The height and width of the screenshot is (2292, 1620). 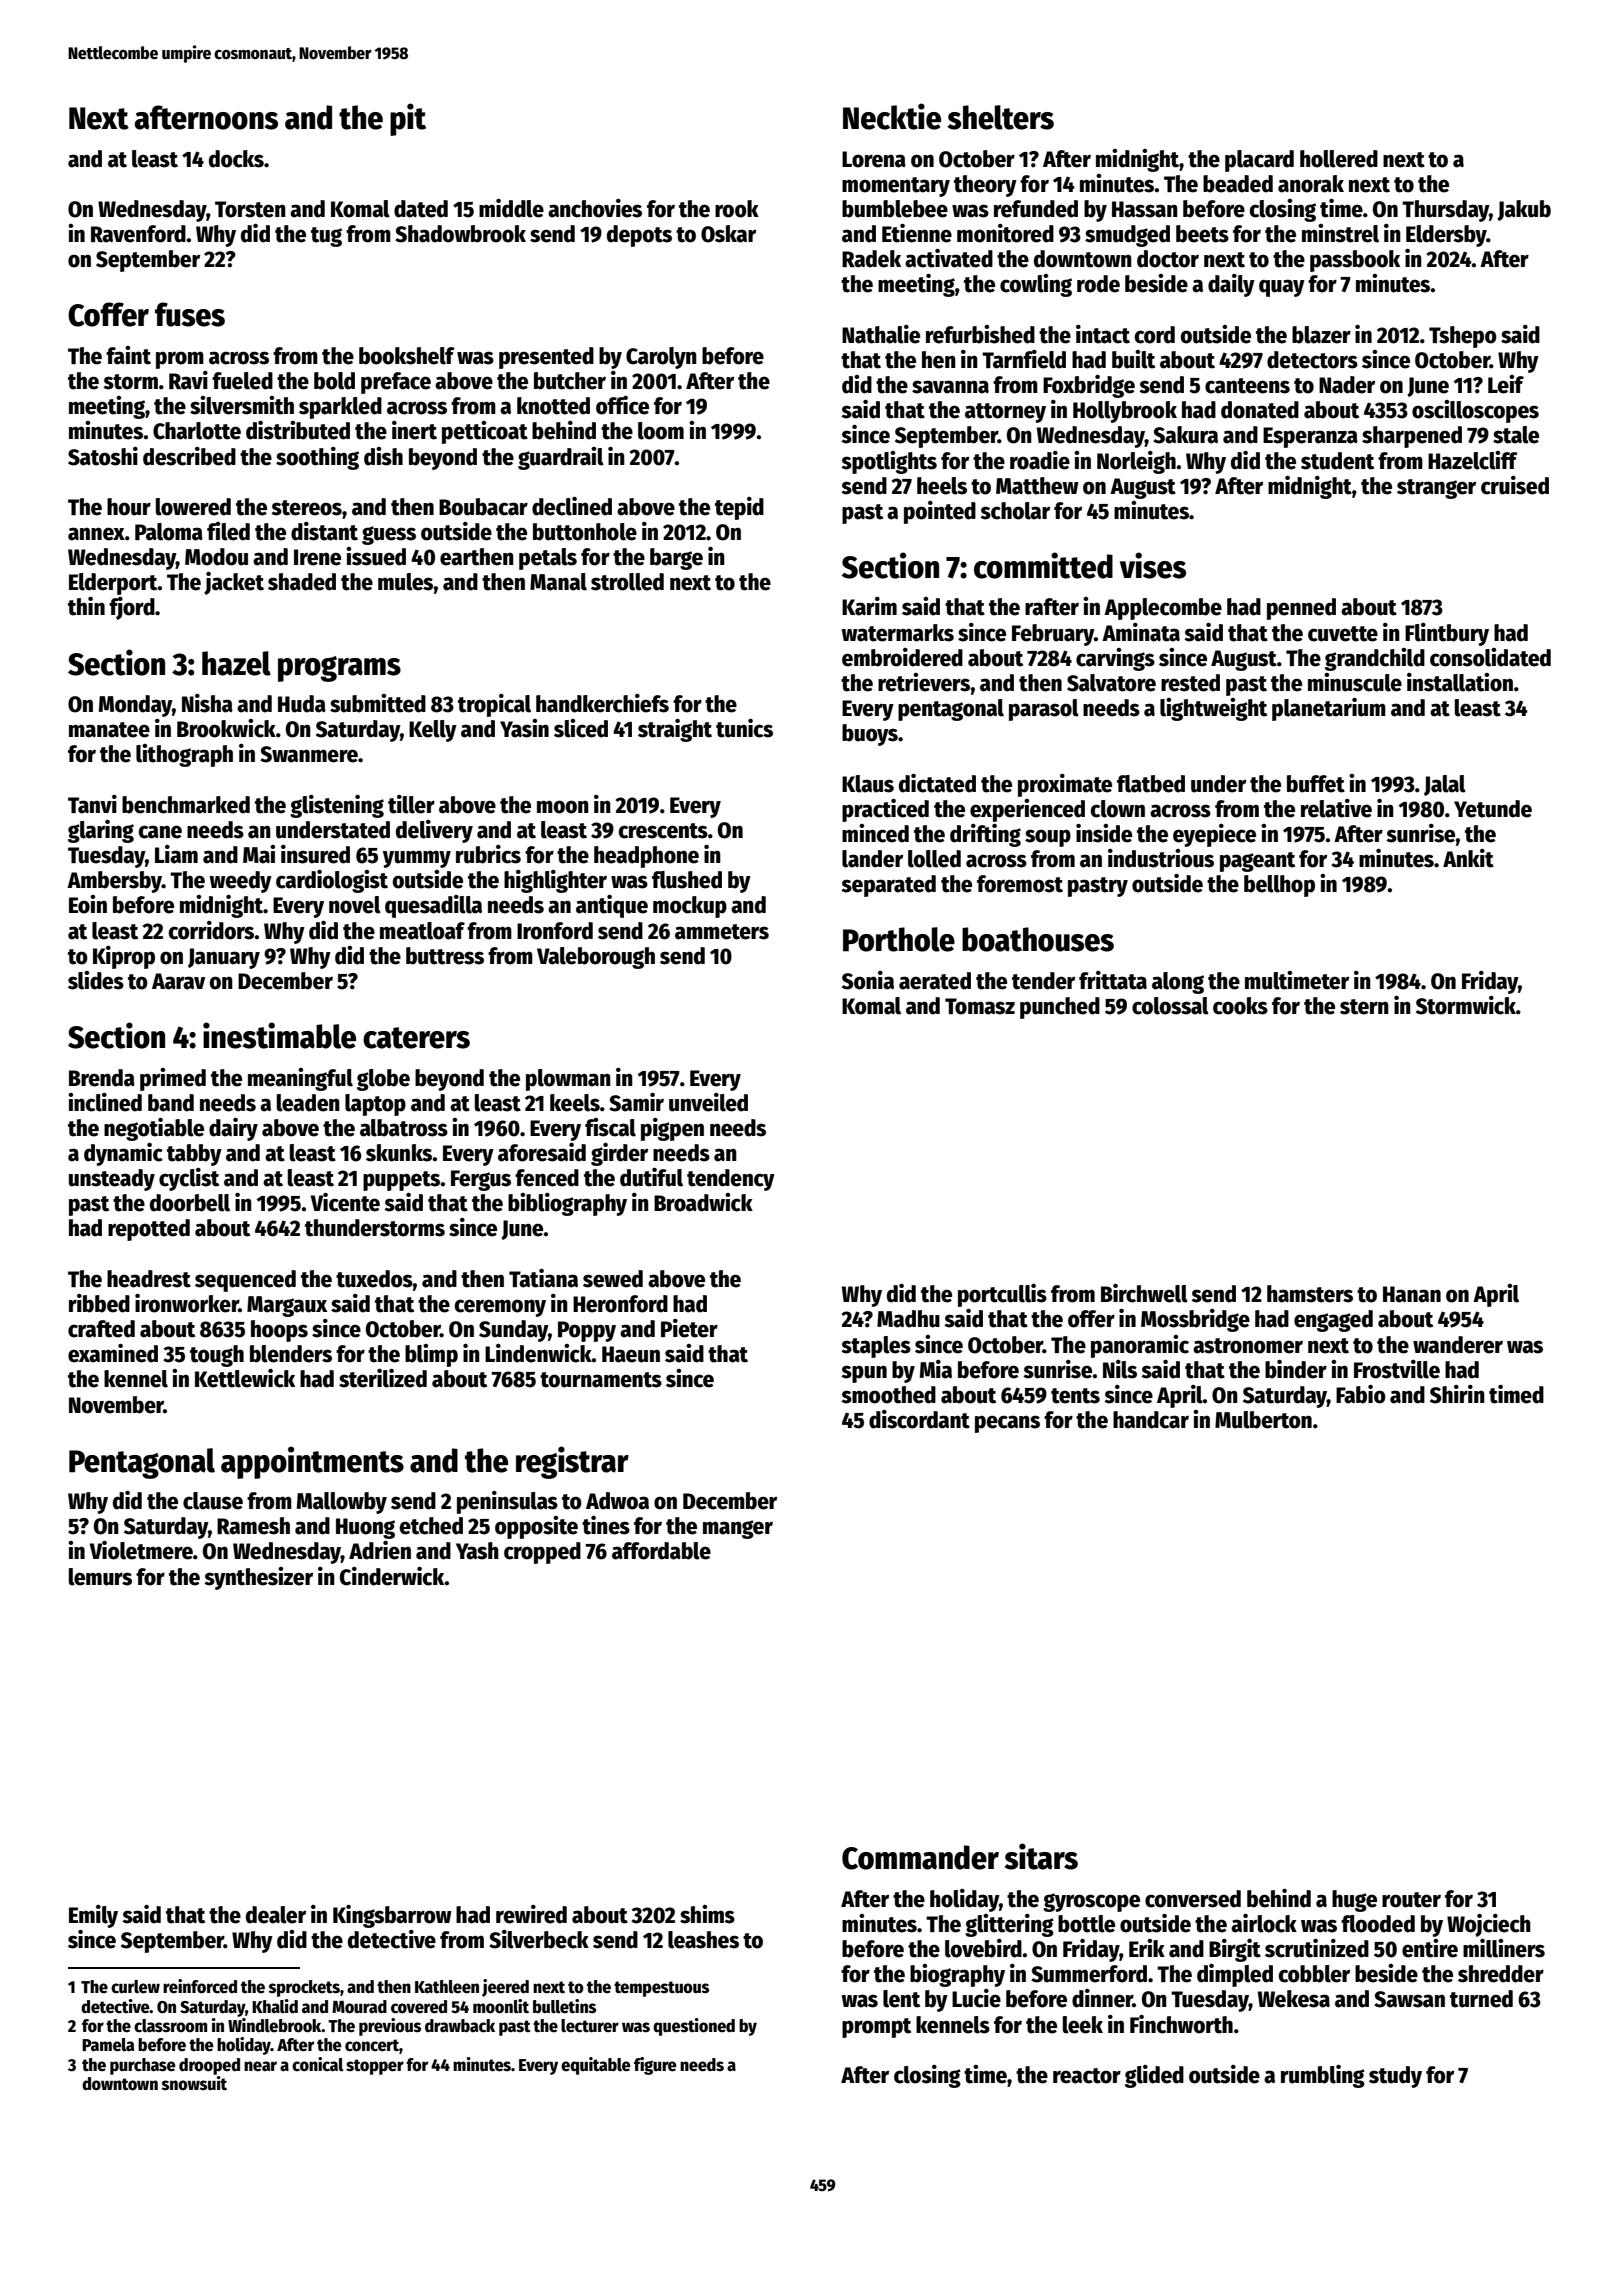 I want to click on appointments, so click(x=312, y=1462).
